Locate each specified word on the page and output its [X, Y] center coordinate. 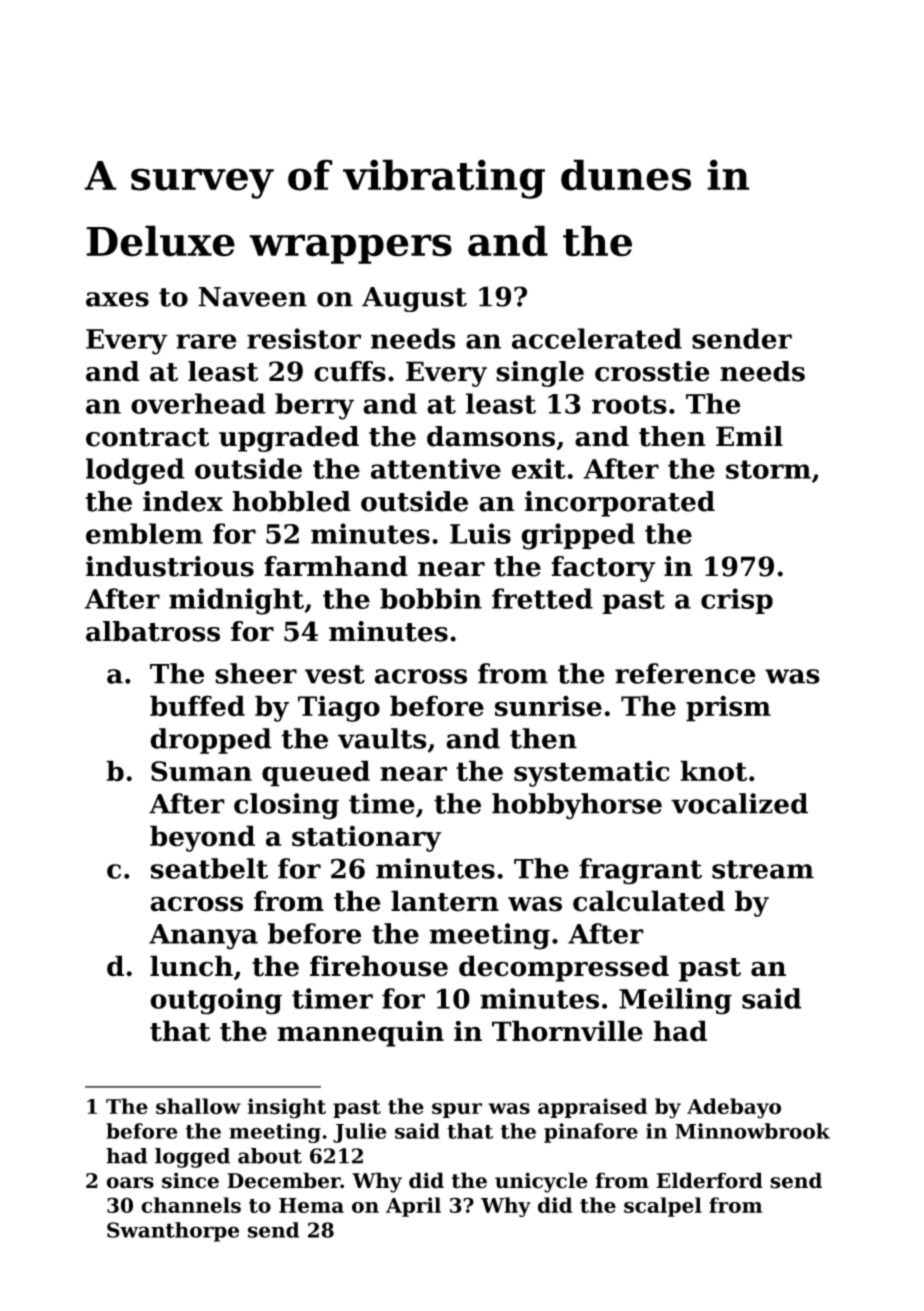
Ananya [203, 937]
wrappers [350, 249]
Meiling [675, 1001]
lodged [135, 471]
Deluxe [160, 241]
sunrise [548, 706]
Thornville [567, 1031]
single [540, 374]
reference [685, 673]
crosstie [652, 371]
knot [713, 771]
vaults [382, 738]
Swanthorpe [173, 1232]
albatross [153, 631]
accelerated [597, 338]
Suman [201, 771]
